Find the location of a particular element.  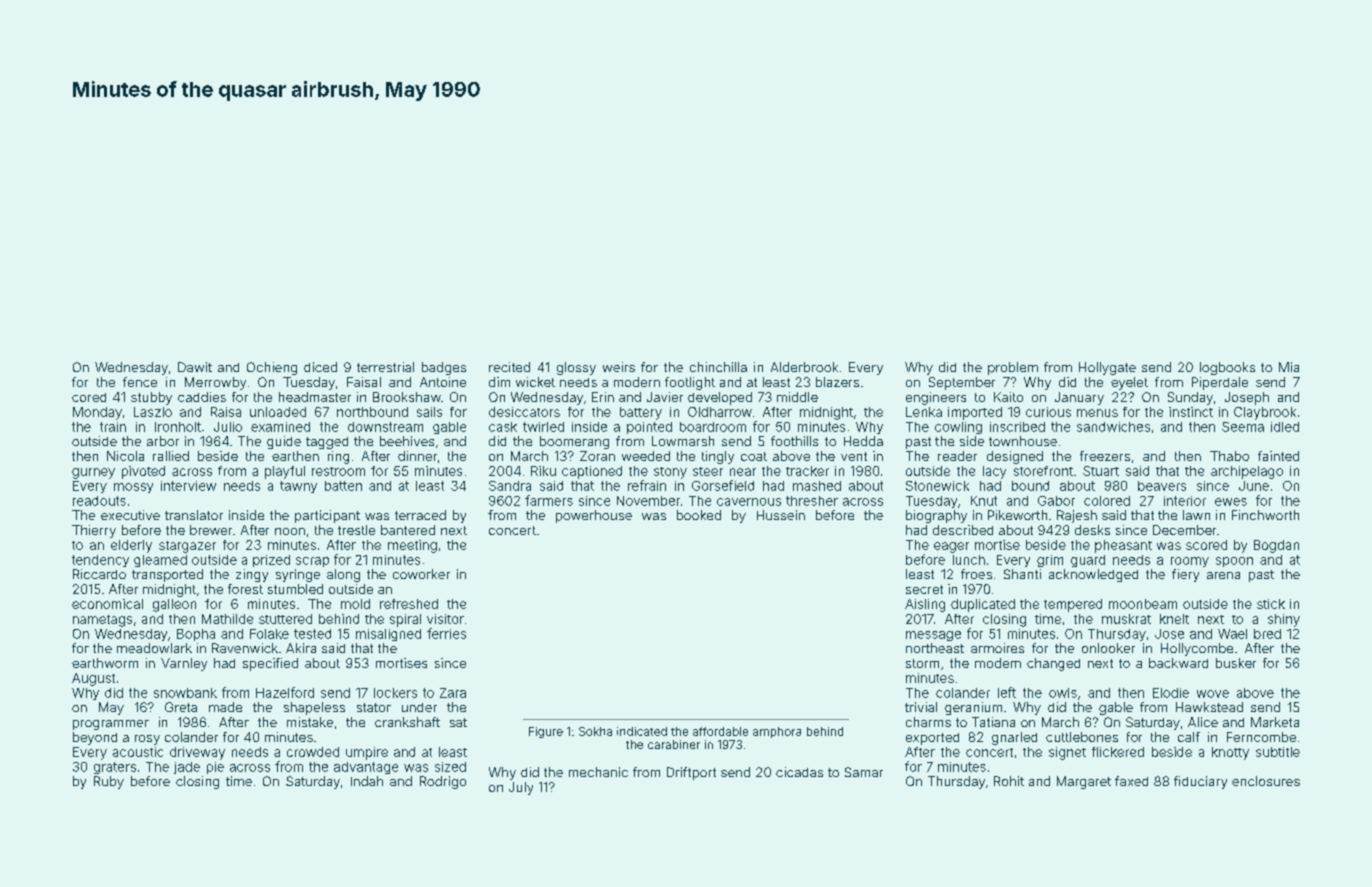

near is located at coordinates (743, 472).
